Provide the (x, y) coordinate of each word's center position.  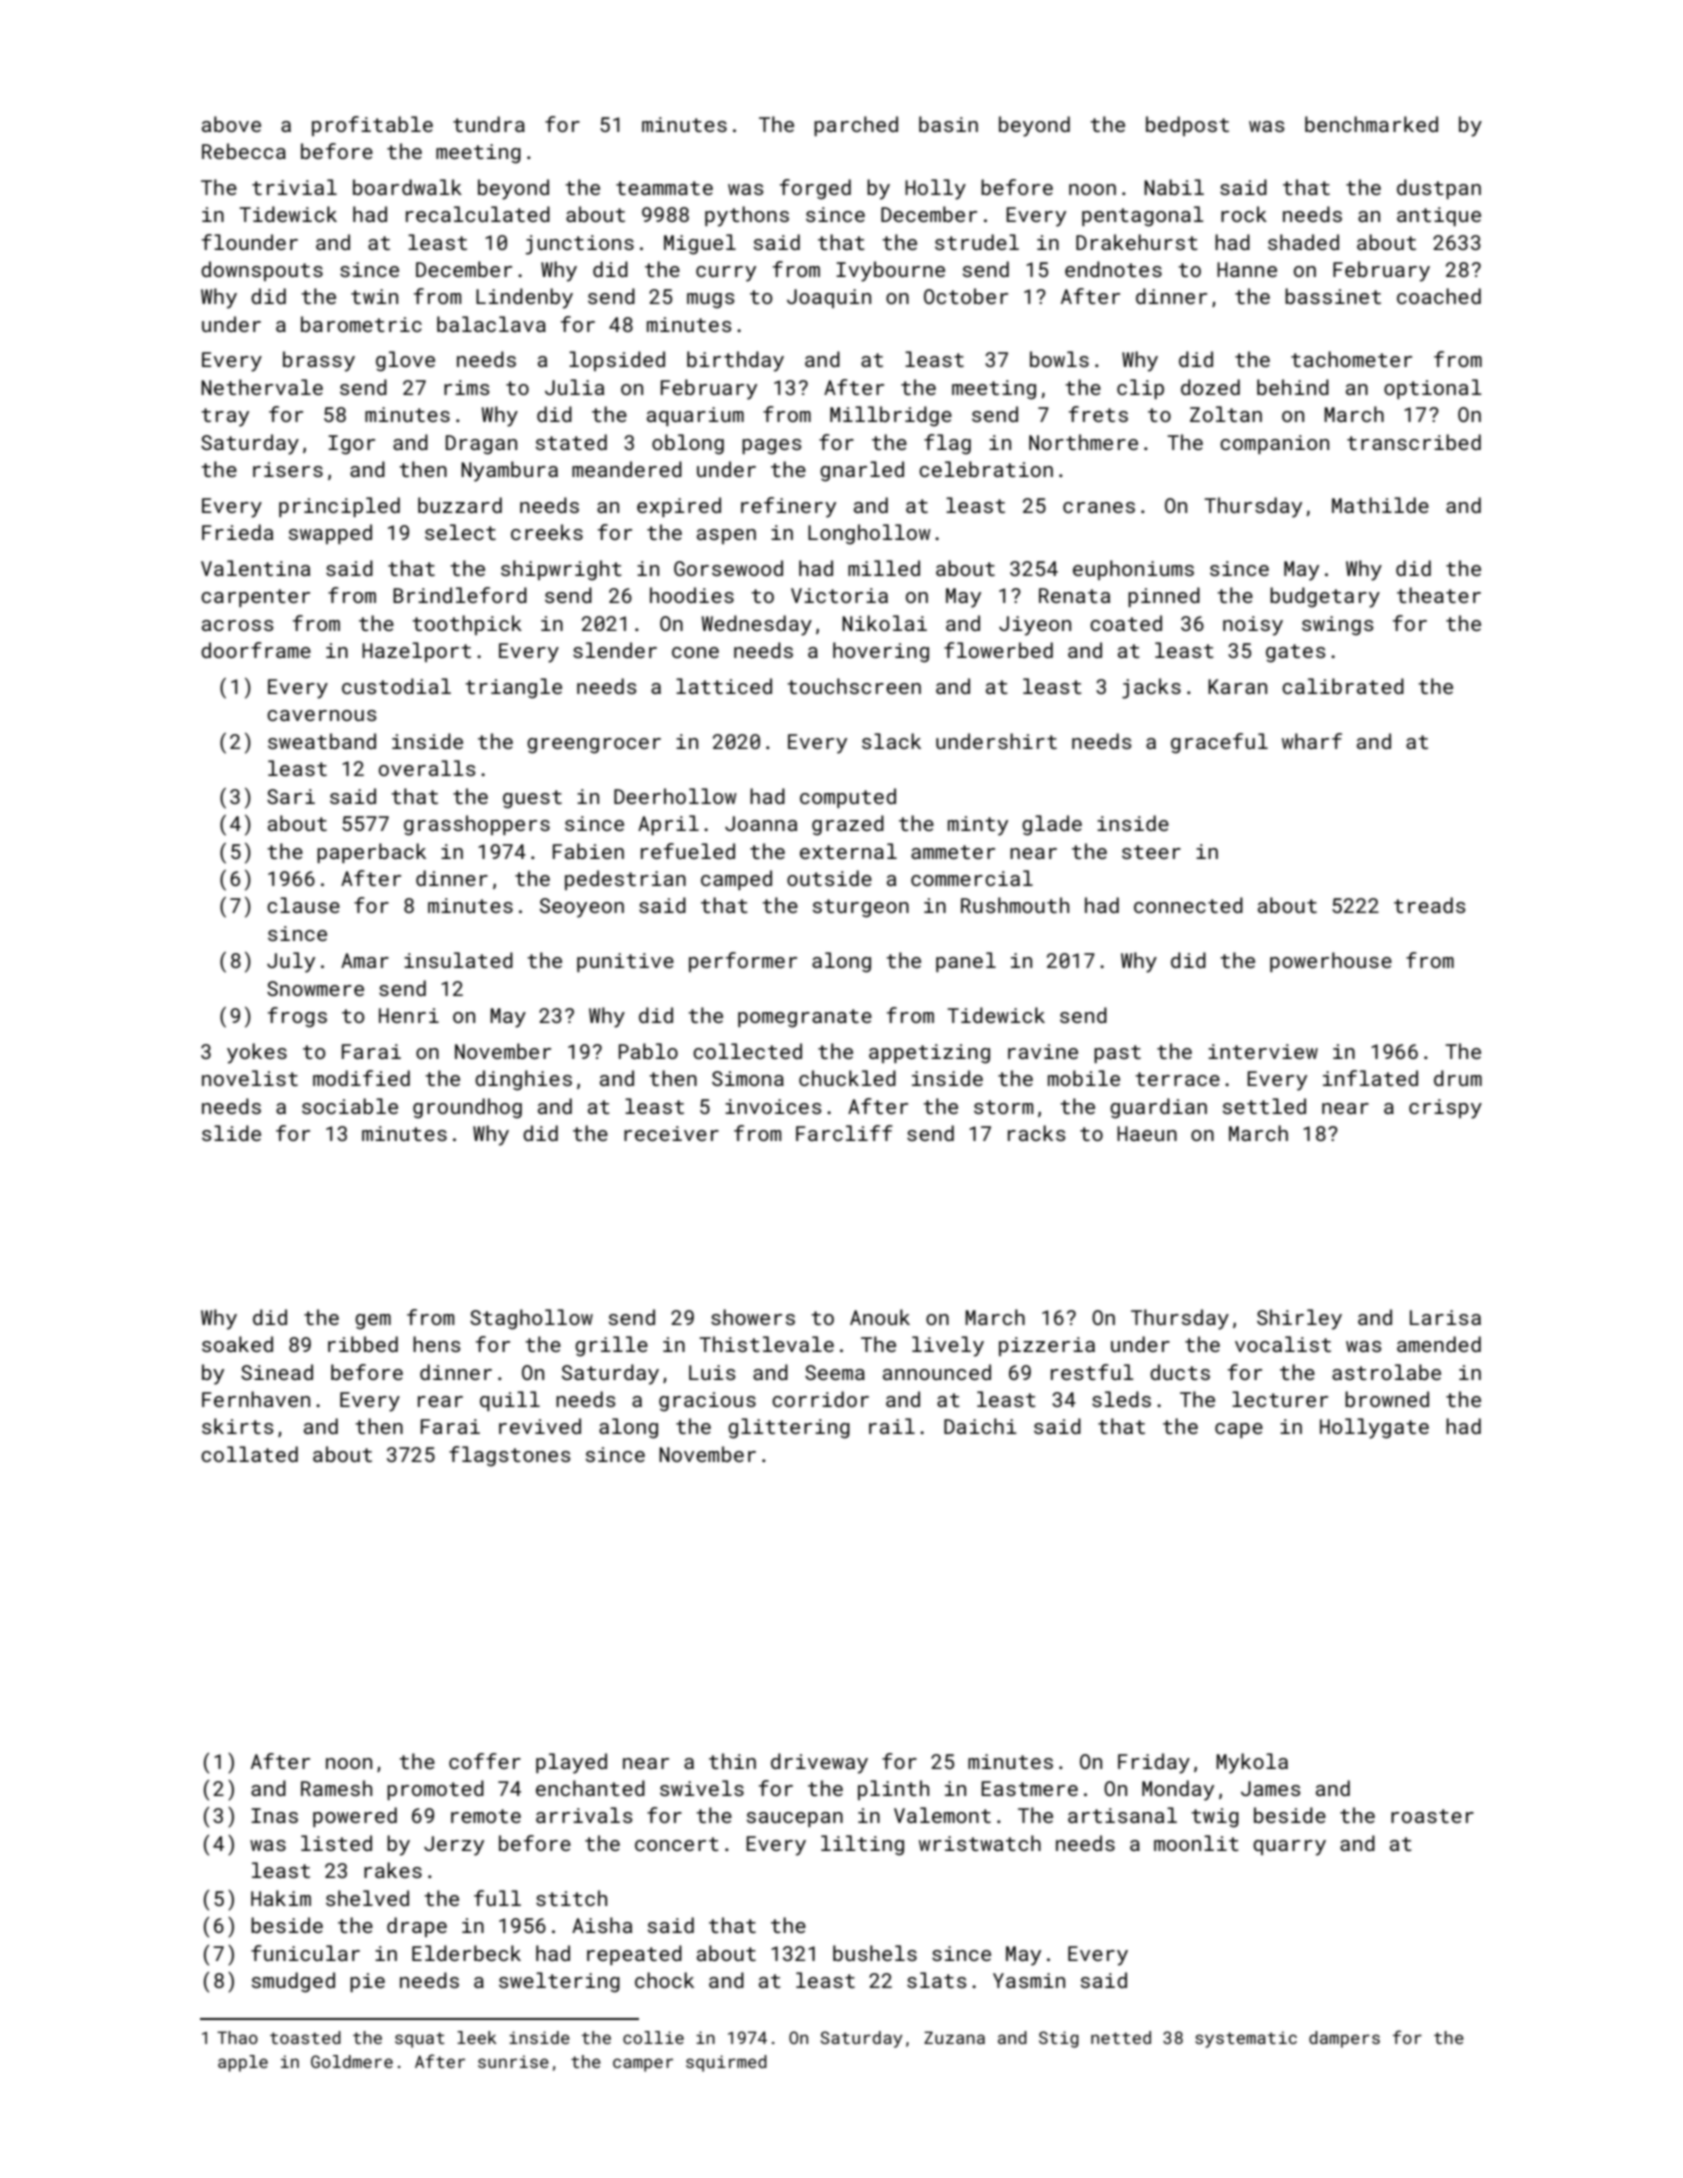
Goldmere (352, 2061)
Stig (1059, 2039)
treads (1429, 905)
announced (937, 1372)
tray (225, 417)
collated (249, 1454)
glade (1052, 825)
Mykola (1252, 1763)
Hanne (1247, 269)
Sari (291, 796)
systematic (1246, 2039)
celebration (986, 469)
